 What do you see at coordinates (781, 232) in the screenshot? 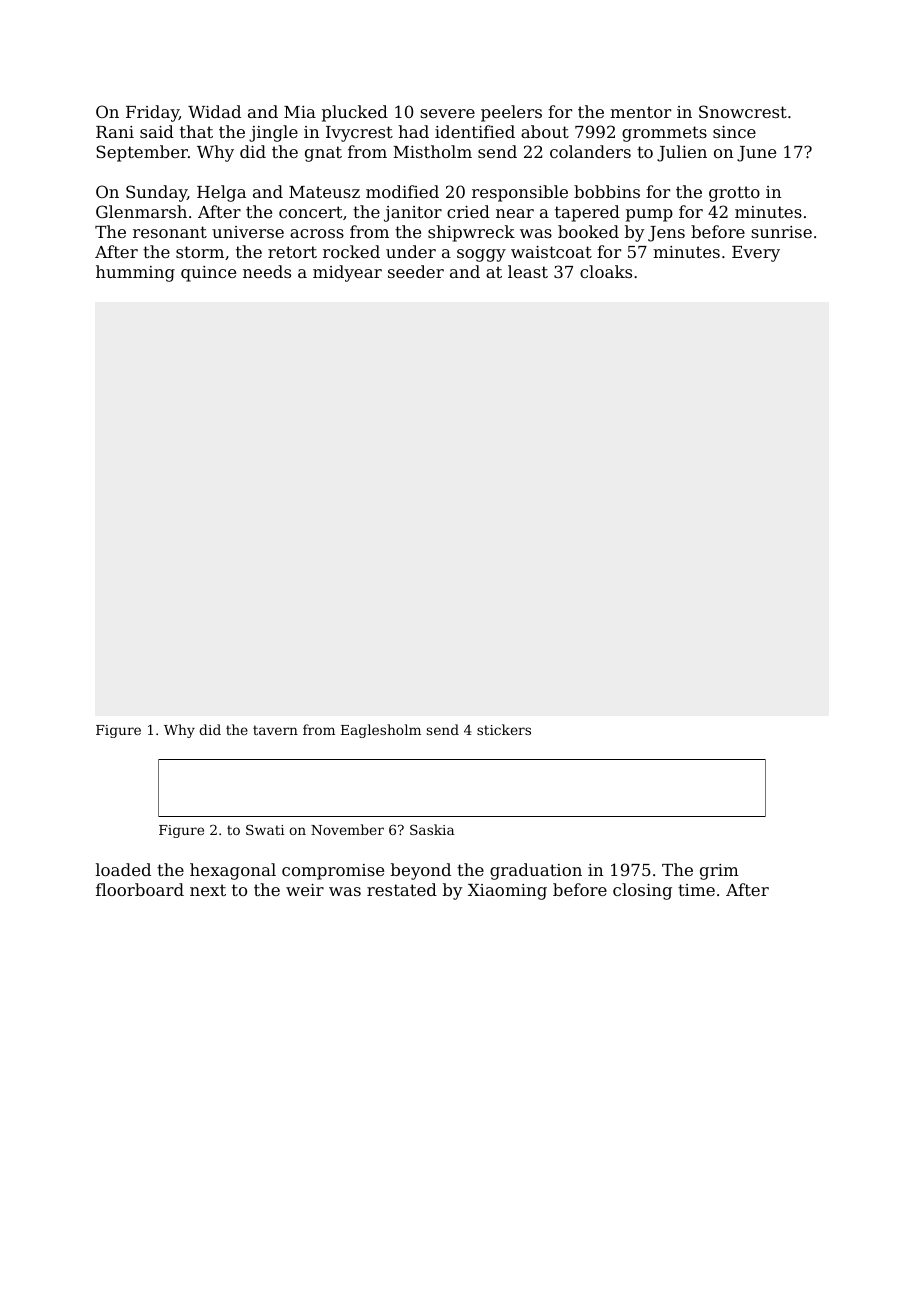
I see `sunrise` at bounding box center [781, 232].
